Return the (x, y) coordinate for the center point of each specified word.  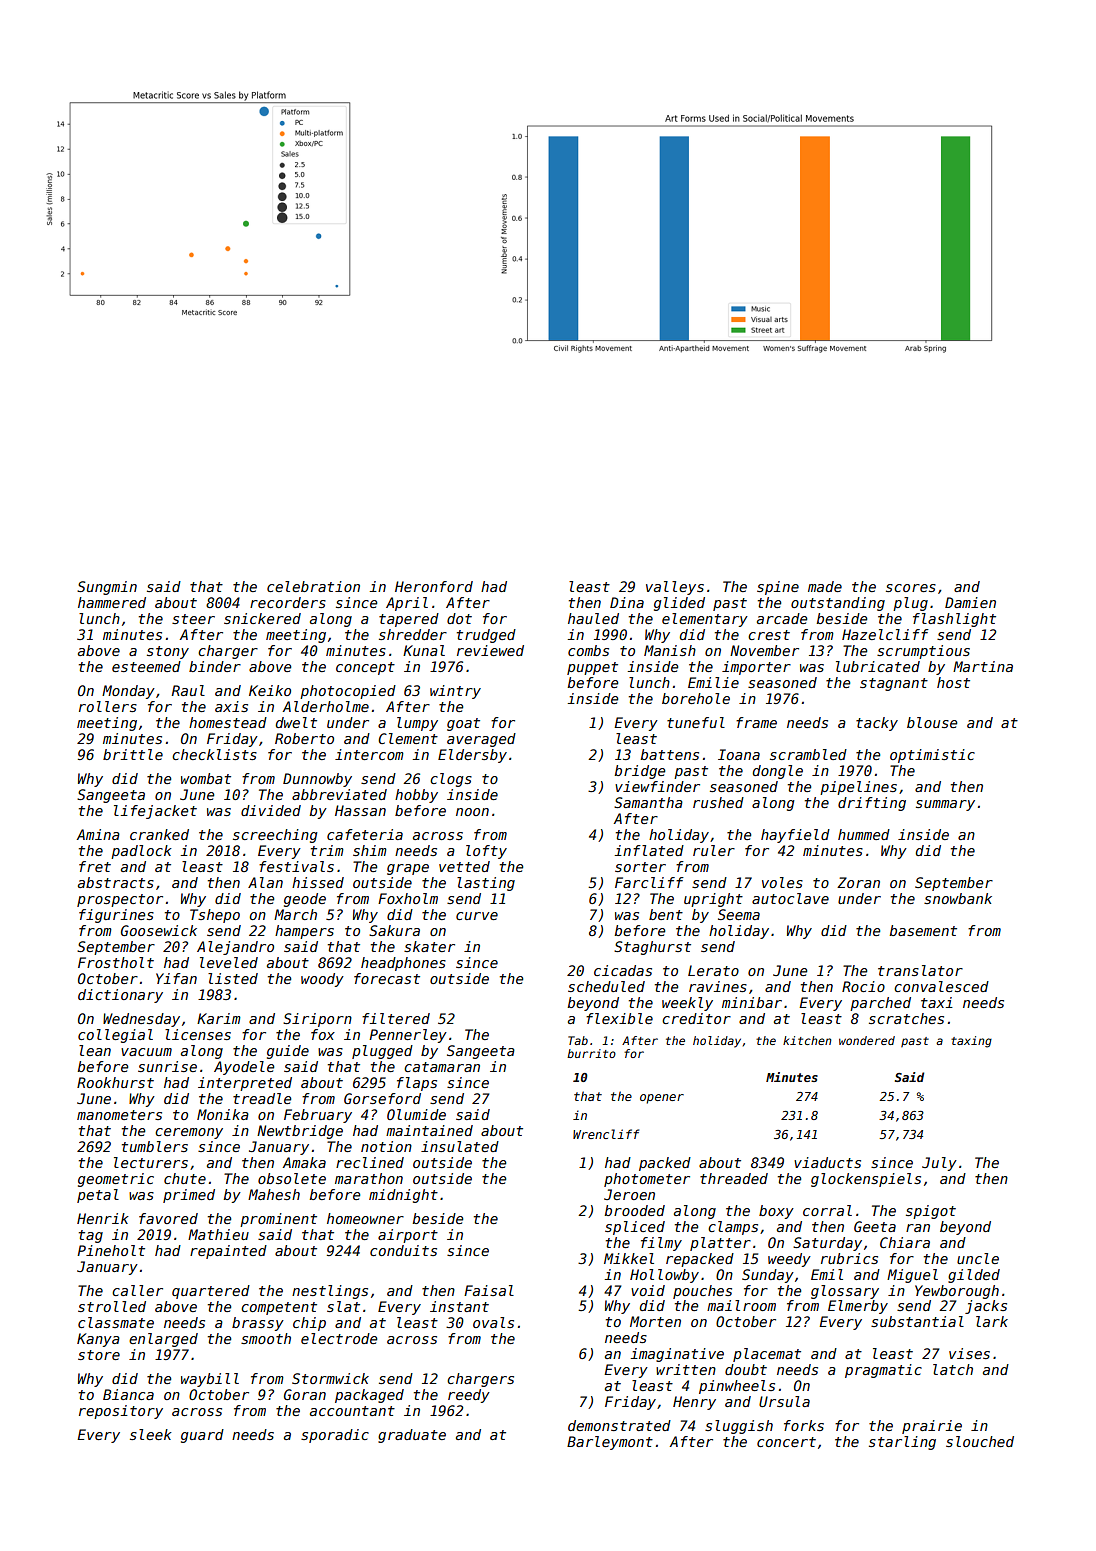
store (99, 1355)
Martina (983, 666)
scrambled (808, 754)
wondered (867, 1040)
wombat (206, 778)
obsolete (292, 1178)
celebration (313, 586)
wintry (455, 692)
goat (463, 724)
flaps (417, 1084)
